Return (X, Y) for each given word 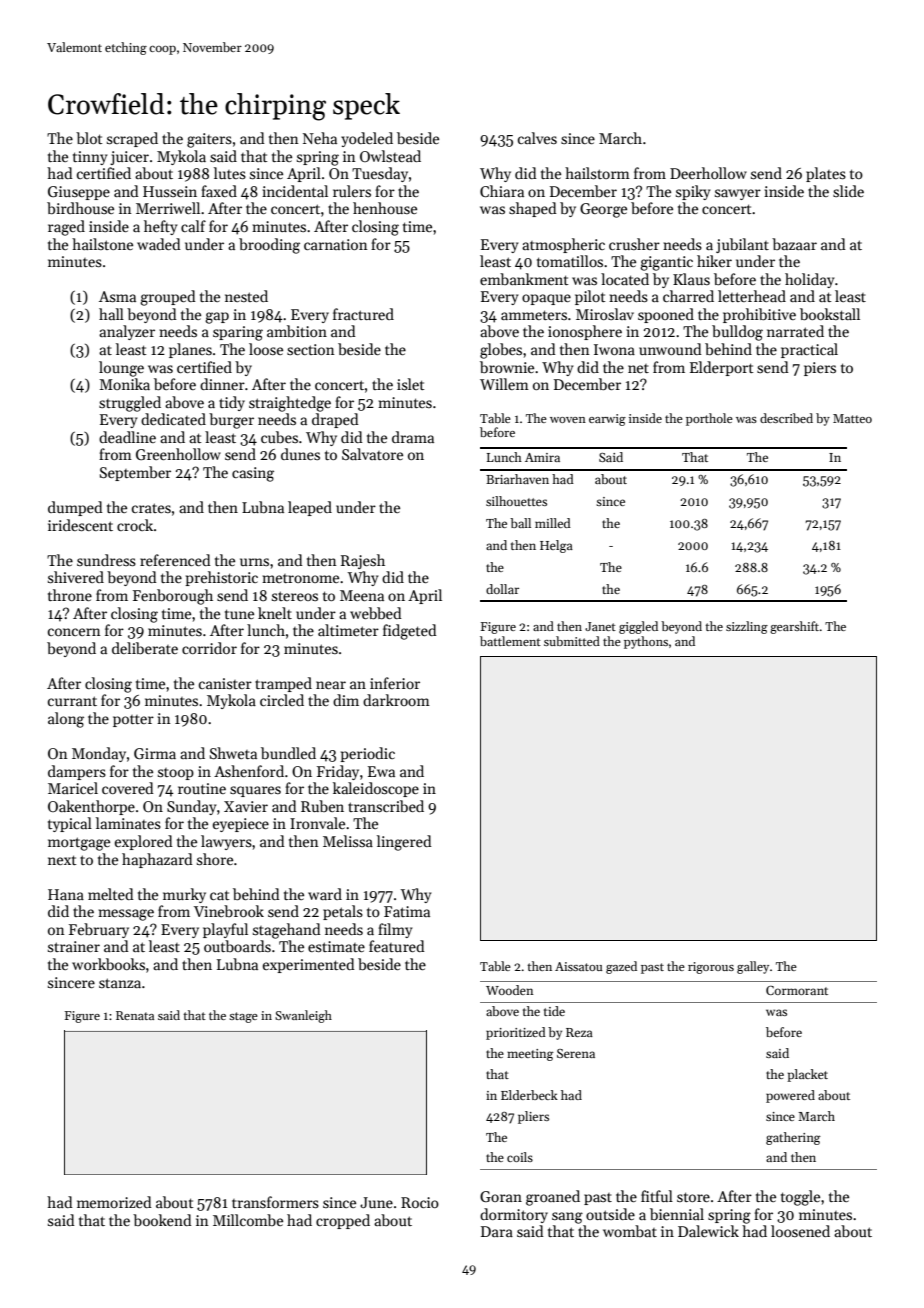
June (376, 1202)
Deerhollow (708, 173)
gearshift (794, 627)
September (135, 473)
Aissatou (578, 966)
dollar (502, 589)
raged (66, 228)
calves (537, 138)
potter (133, 721)
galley (753, 967)
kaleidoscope (376, 789)
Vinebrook (229, 911)
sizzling (747, 627)
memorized (114, 1202)
